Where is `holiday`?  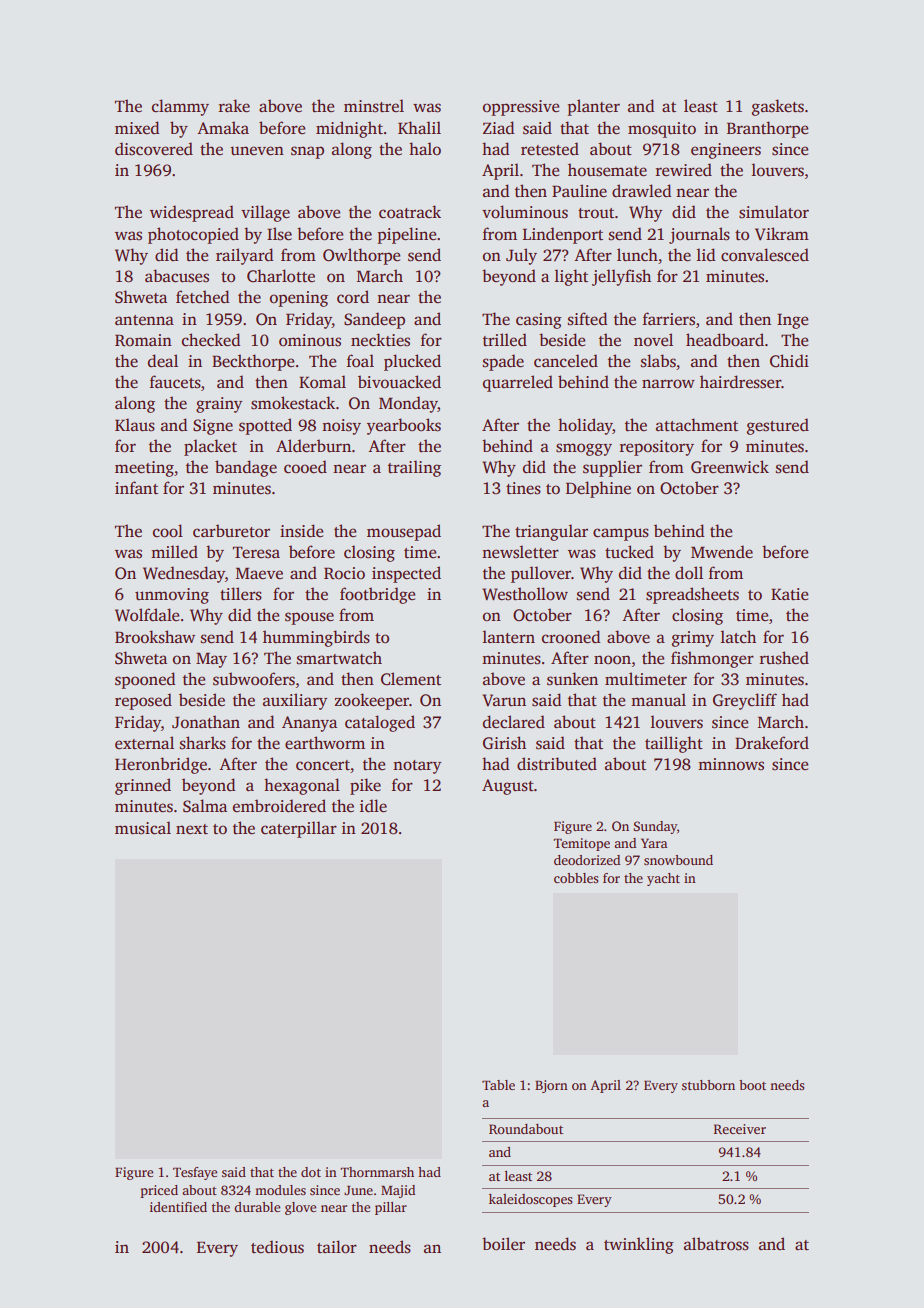 holiday is located at coordinates (585, 426).
